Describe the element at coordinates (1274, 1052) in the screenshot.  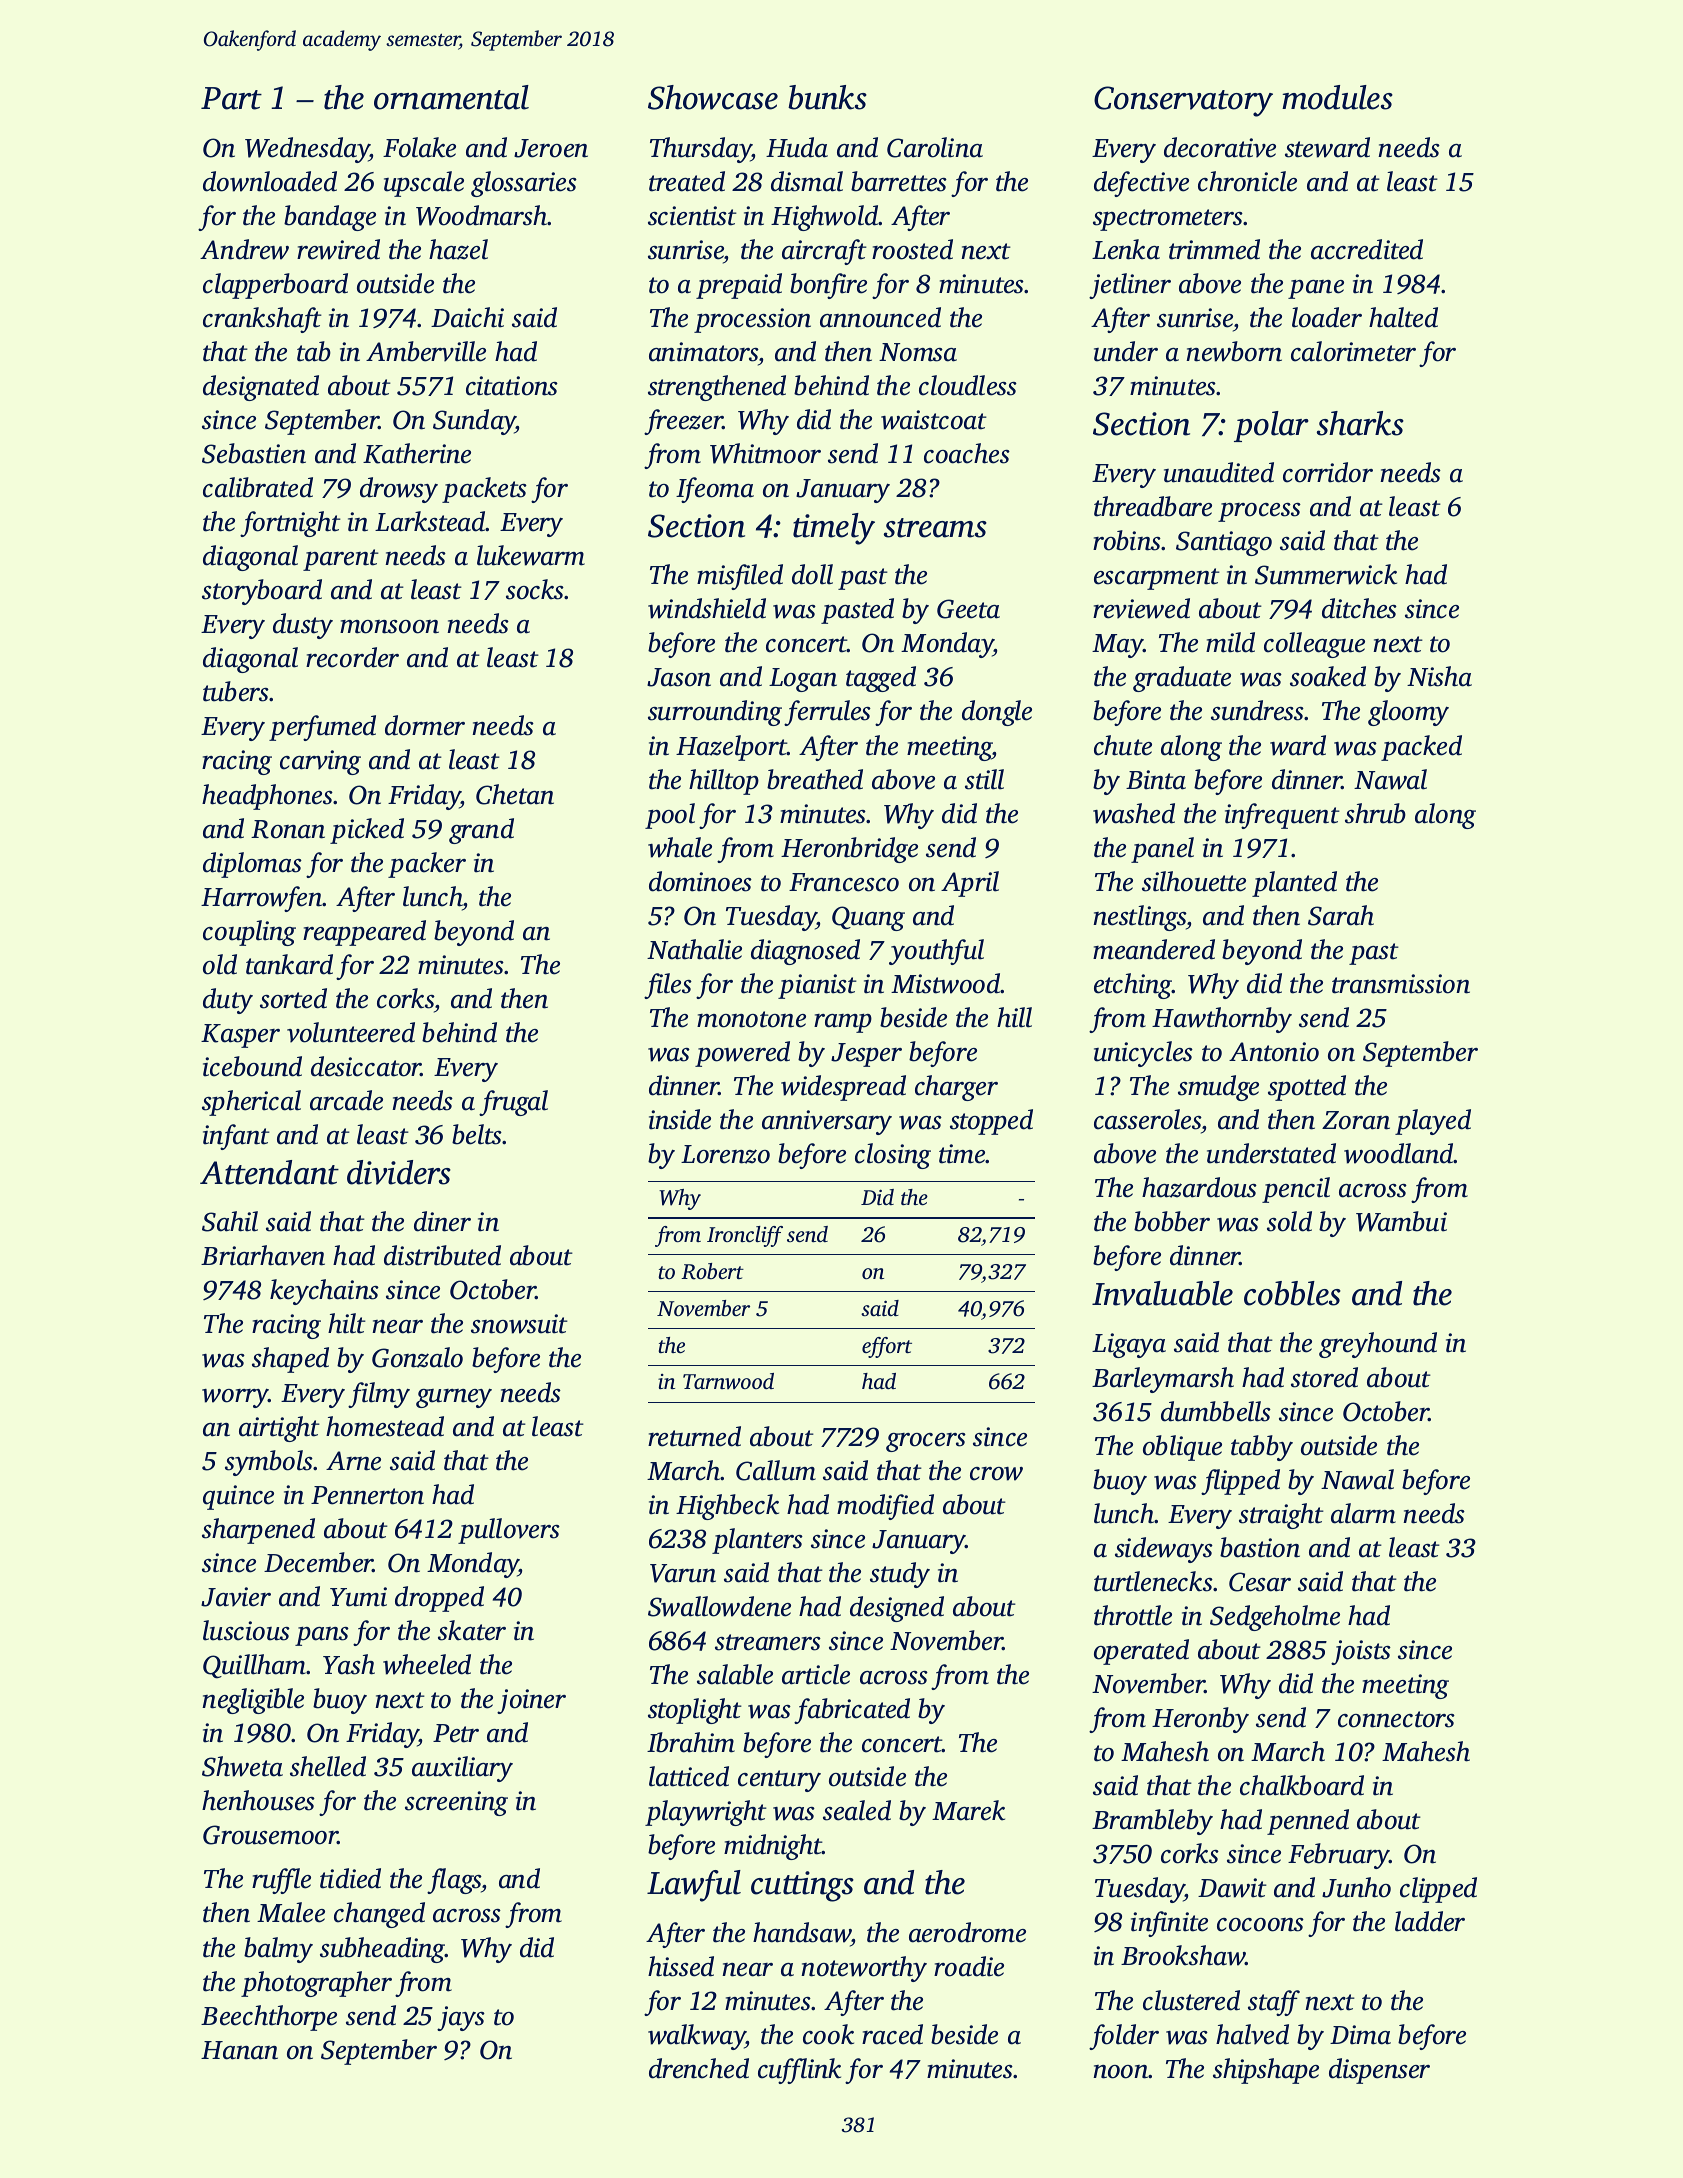
I see `Antonio` at that location.
